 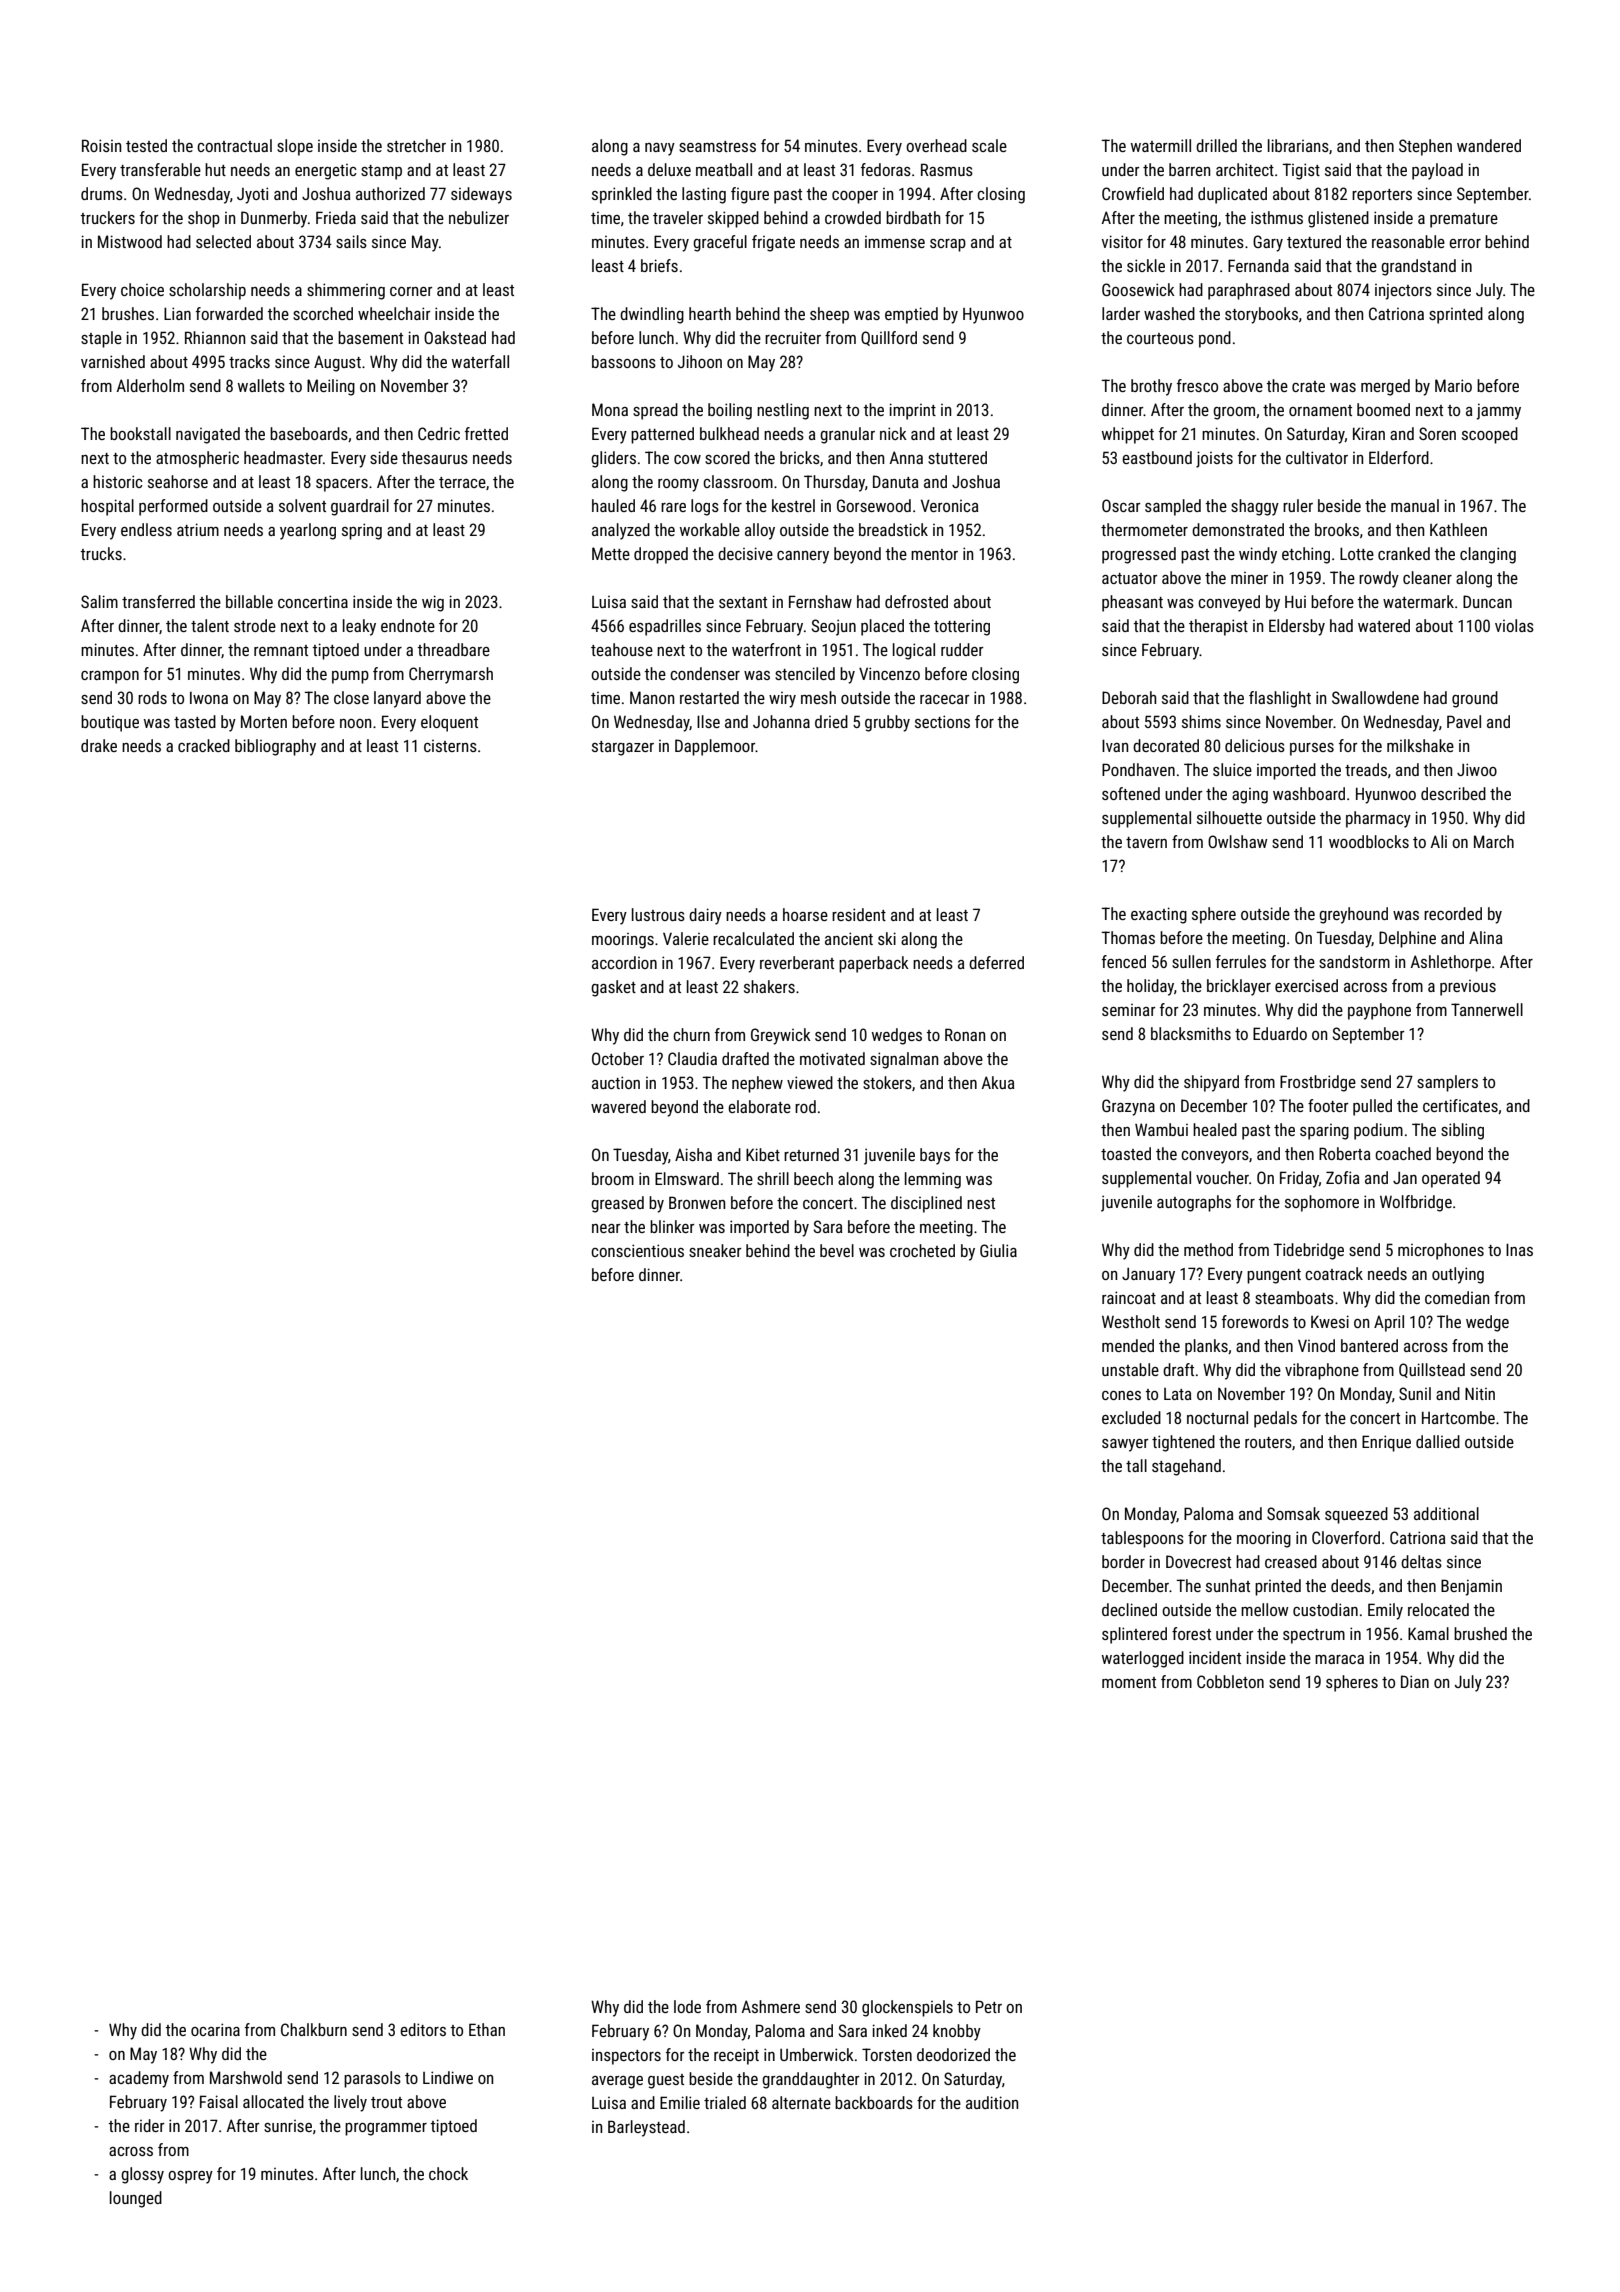 What do you see at coordinates (234, 145) in the page?
I see `contractual` at bounding box center [234, 145].
